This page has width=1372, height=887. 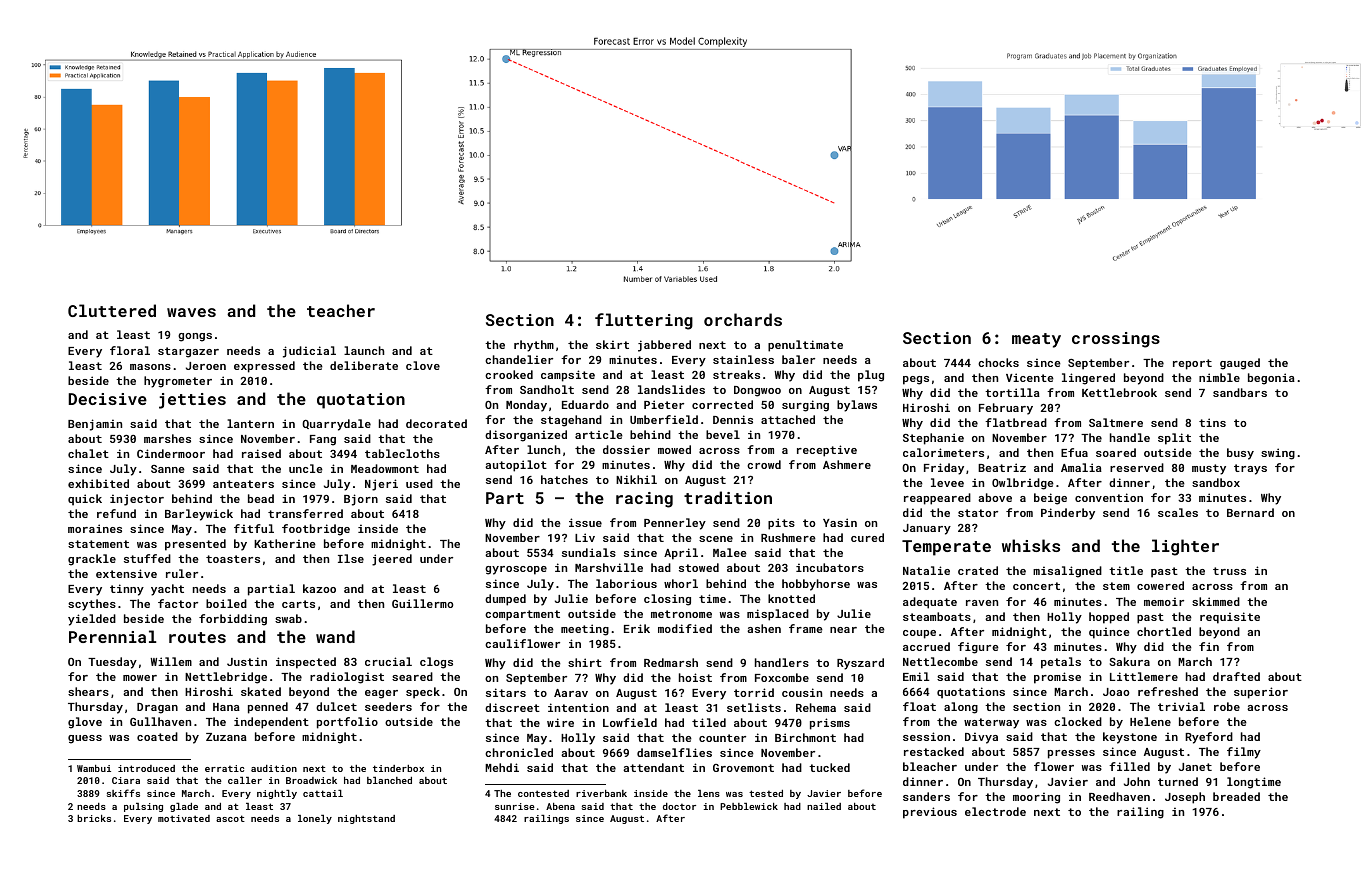 What do you see at coordinates (112, 310) in the page?
I see `Cluttered` at bounding box center [112, 310].
